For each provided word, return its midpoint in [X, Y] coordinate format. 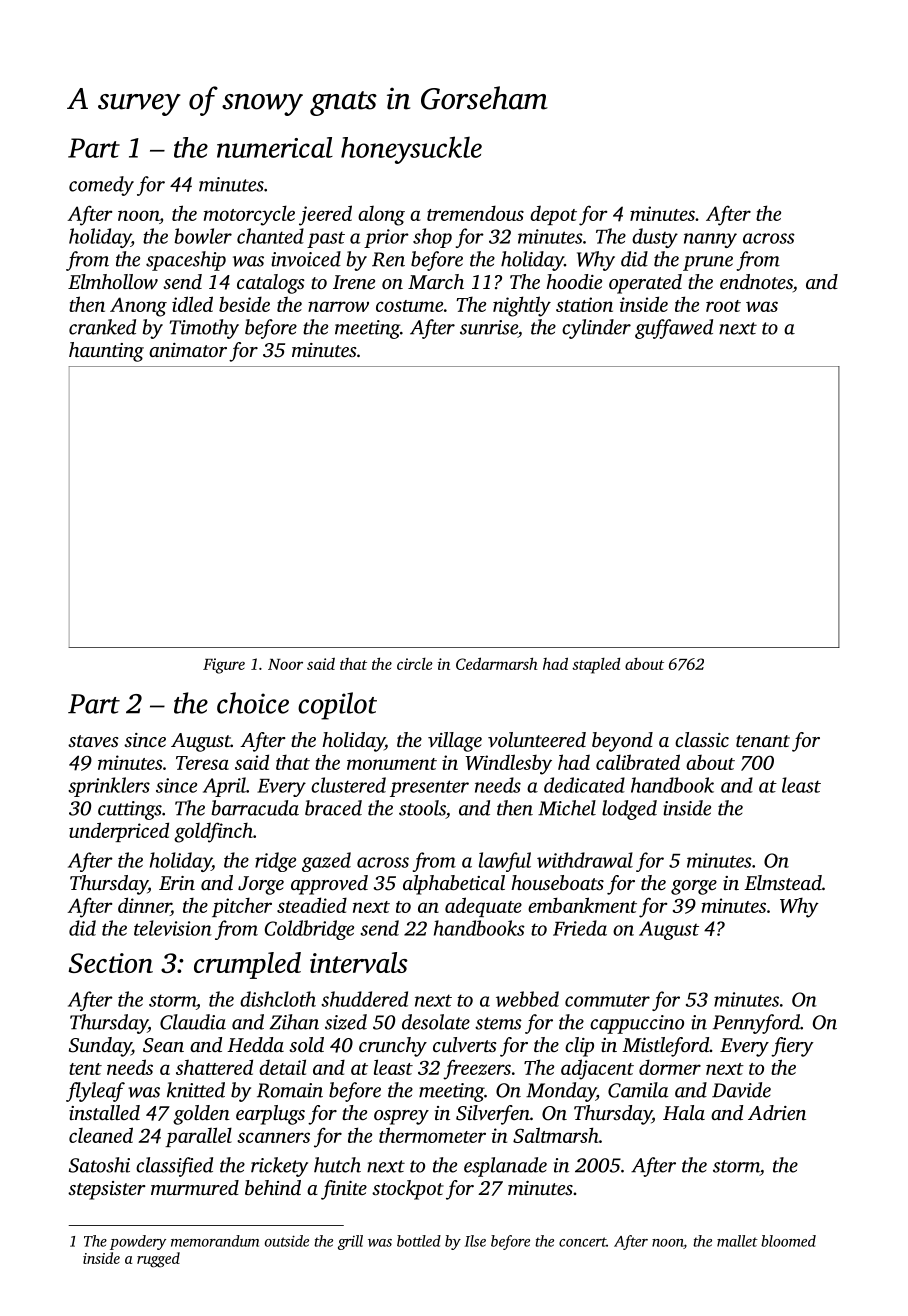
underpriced [119, 832]
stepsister [107, 1190]
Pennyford [756, 1024]
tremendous [475, 213]
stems [498, 1023]
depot [553, 215]
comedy [101, 186]
